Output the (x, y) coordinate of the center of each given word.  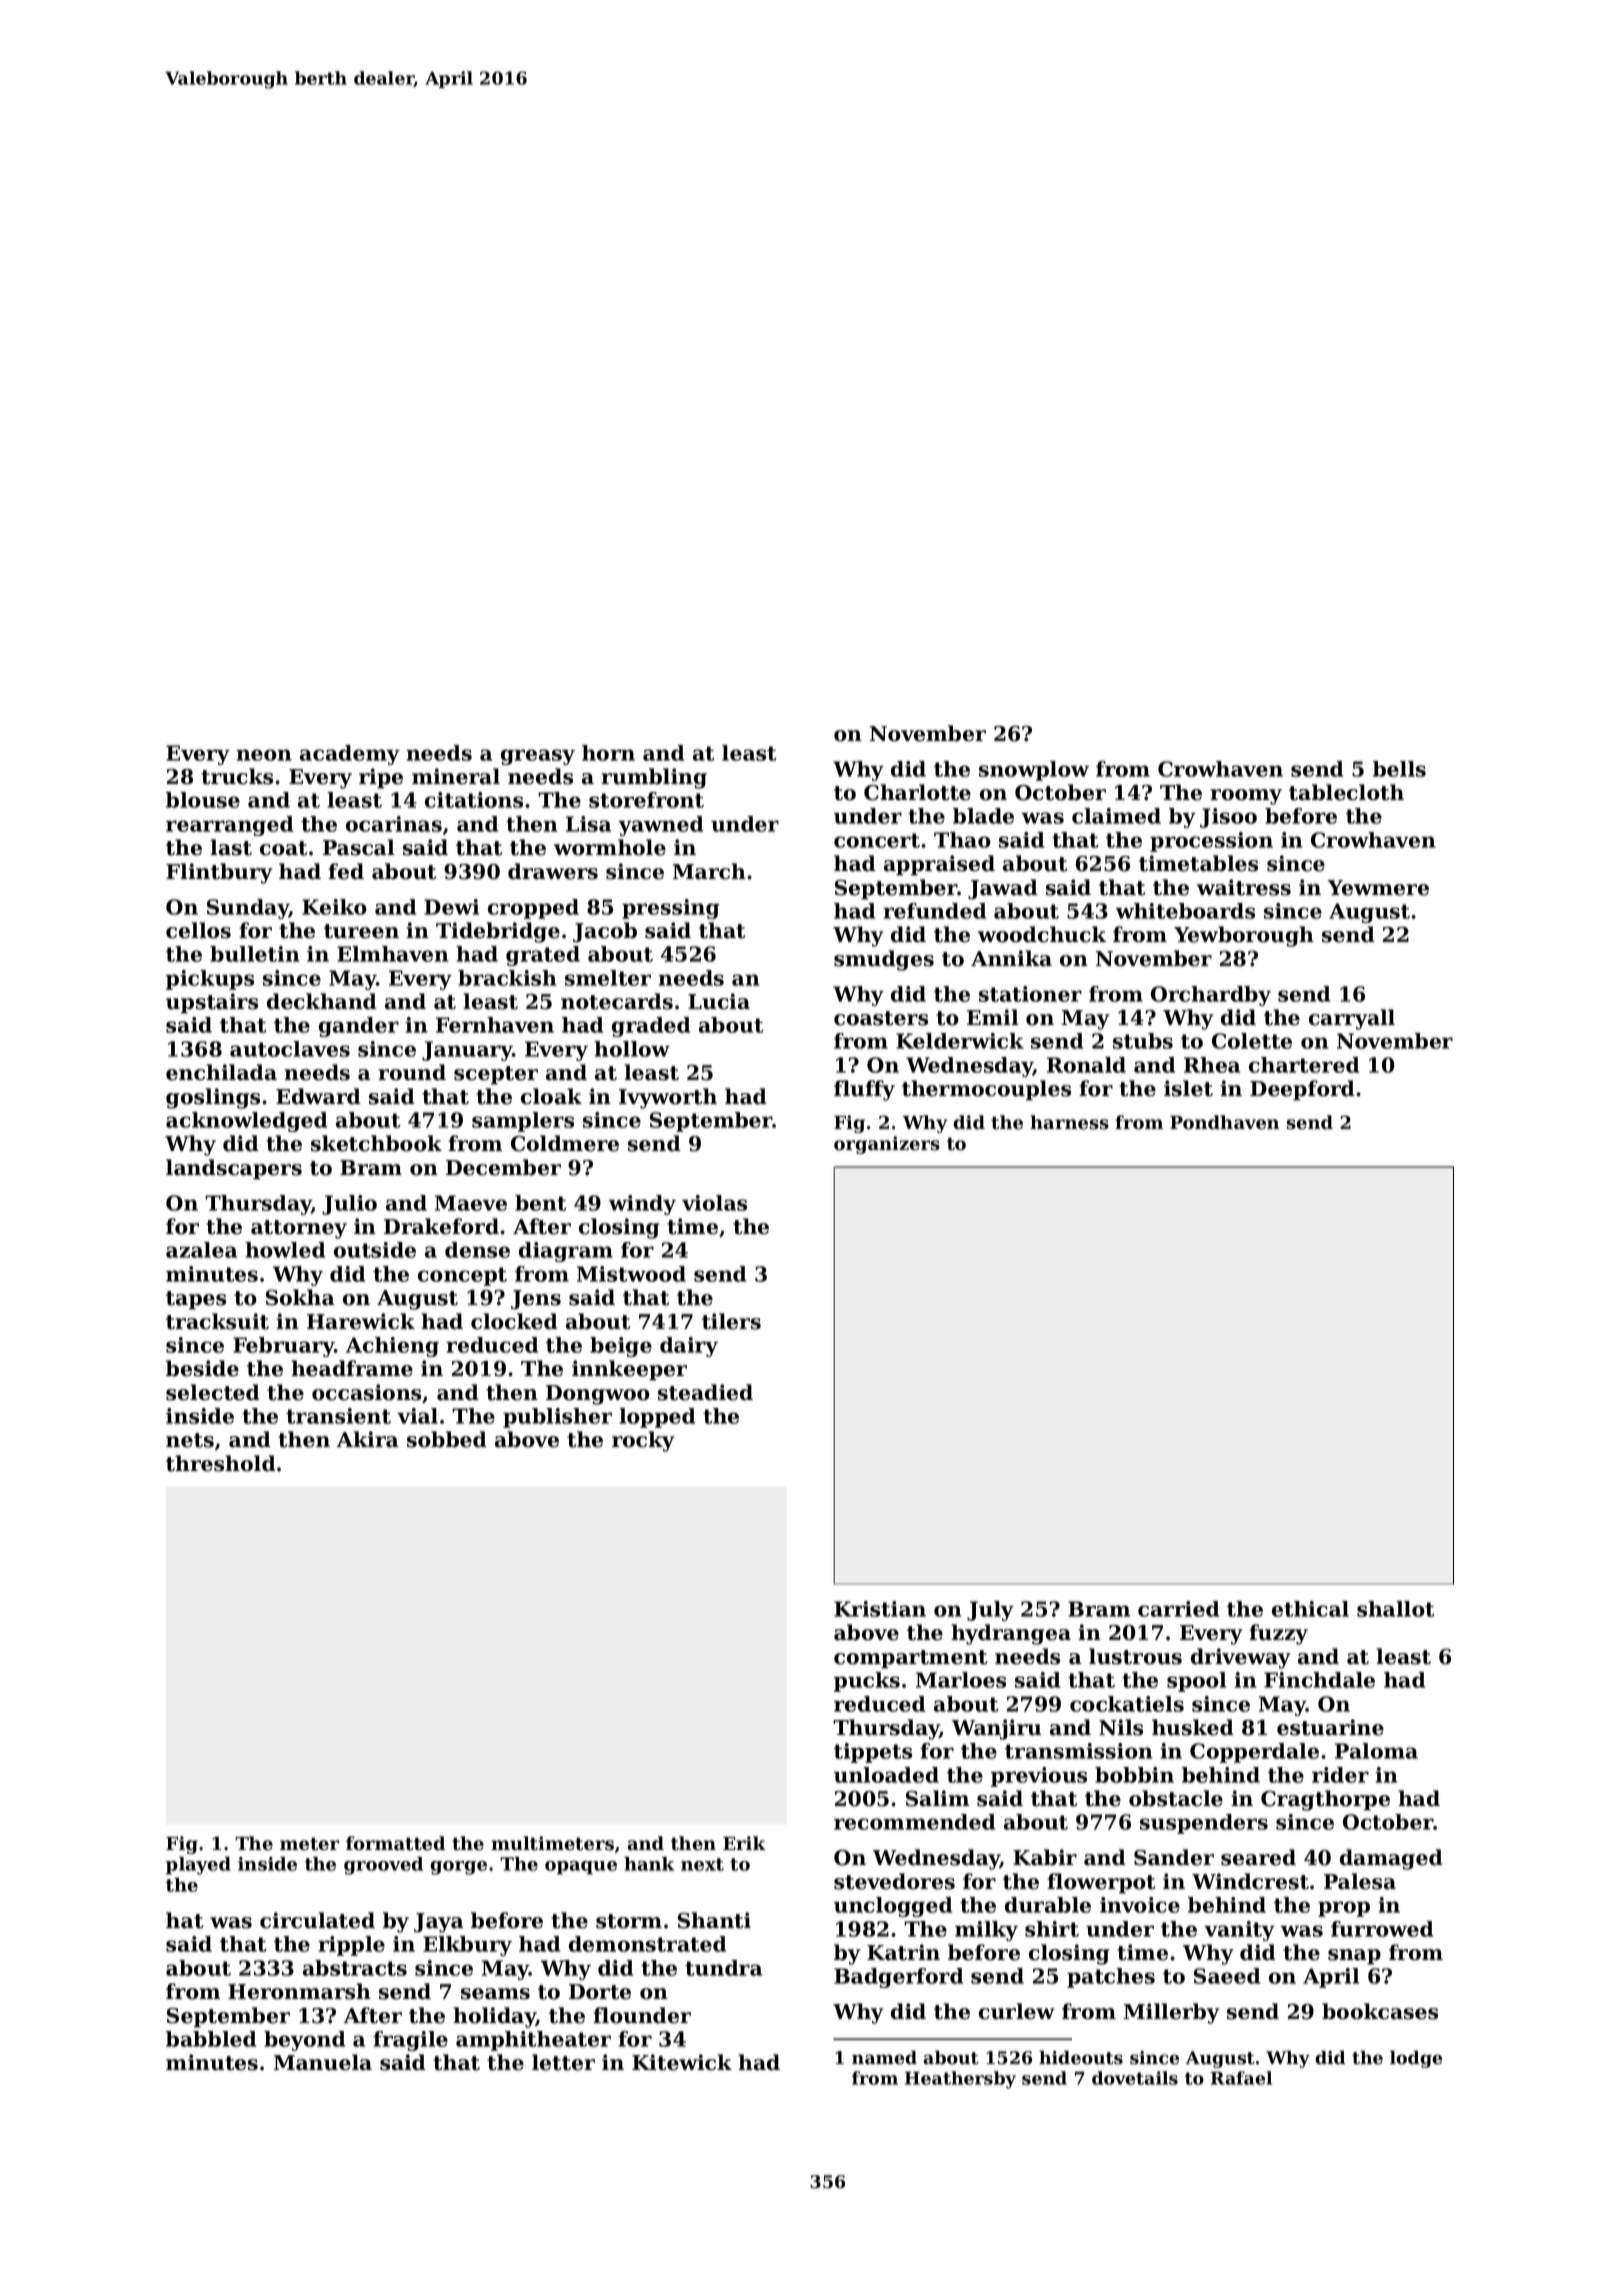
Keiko (334, 907)
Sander (1174, 1857)
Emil (993, 1017)
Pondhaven (1224, 1122)
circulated (317, 1920)
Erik (744, 1843)
